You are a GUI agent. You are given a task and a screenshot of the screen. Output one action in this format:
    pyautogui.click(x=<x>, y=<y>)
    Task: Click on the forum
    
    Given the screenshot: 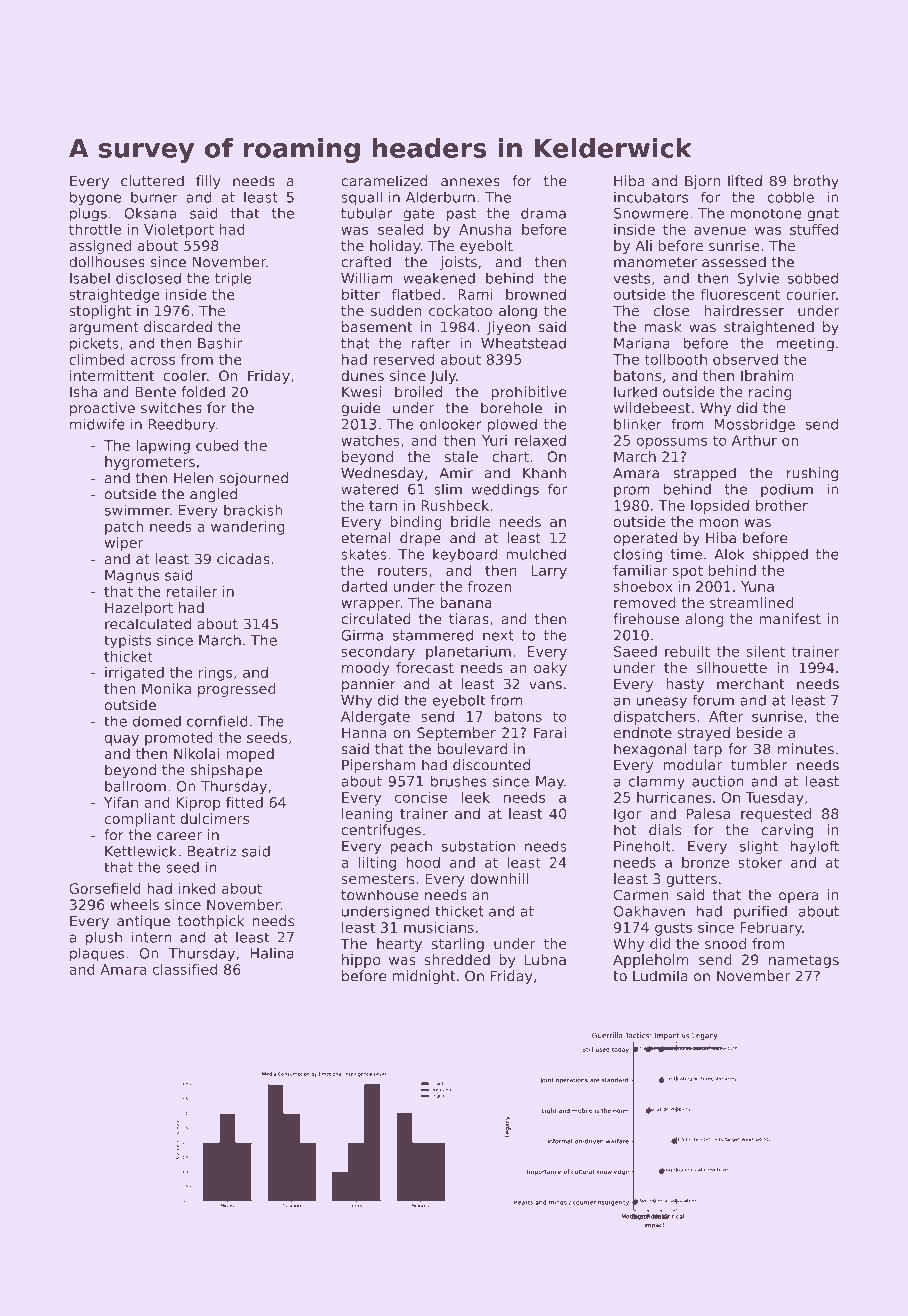 What is the action you would take?
    pyautogui.click(x=713, y=700)
